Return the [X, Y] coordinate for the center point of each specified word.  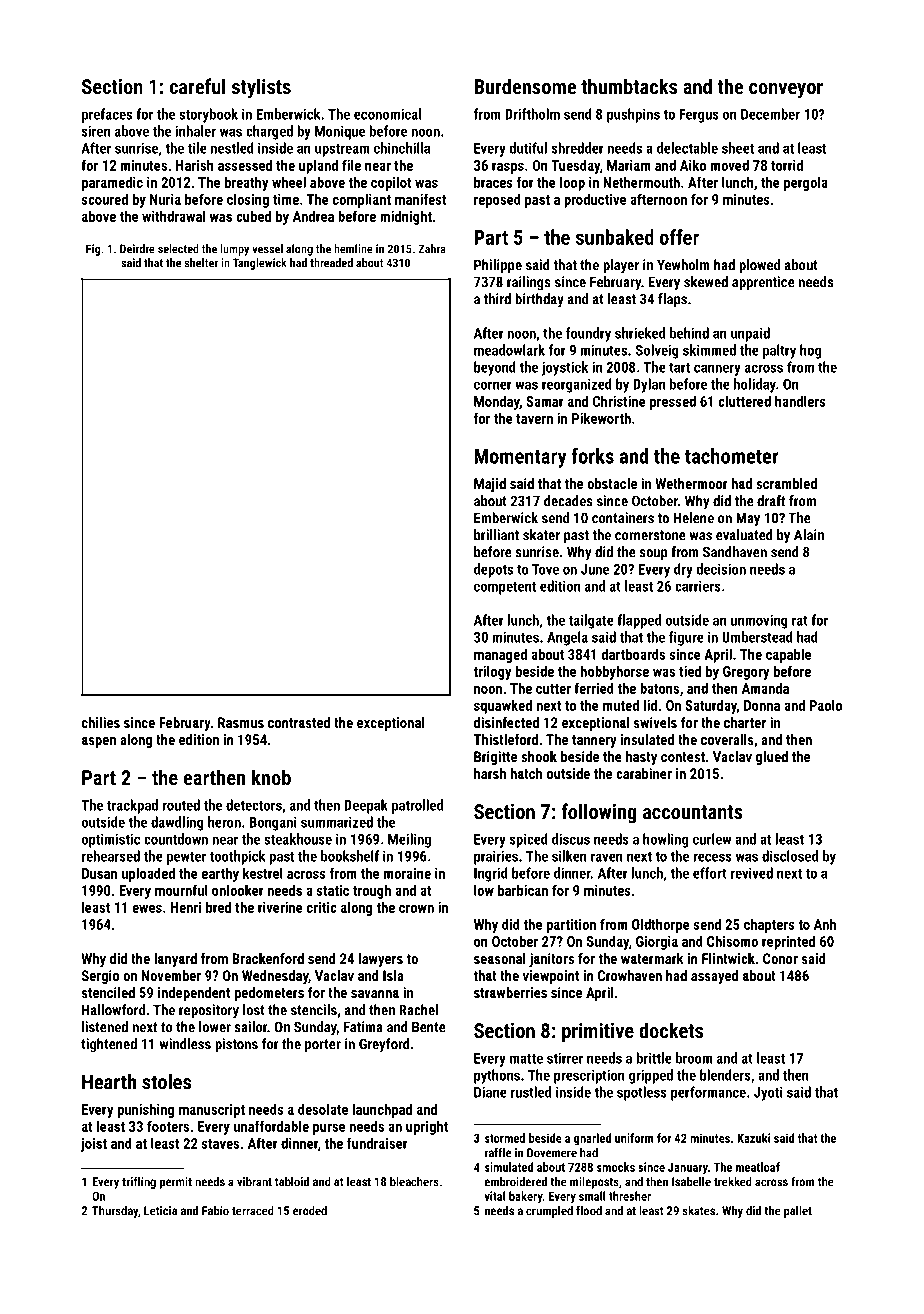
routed [181, 805]
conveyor [786, 91]
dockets [671, 1030]
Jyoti [768, 1093]
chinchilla [402, 148]
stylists [261, 88]
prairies [496, 857]
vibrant [254, 1182]
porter [323, 1046]
